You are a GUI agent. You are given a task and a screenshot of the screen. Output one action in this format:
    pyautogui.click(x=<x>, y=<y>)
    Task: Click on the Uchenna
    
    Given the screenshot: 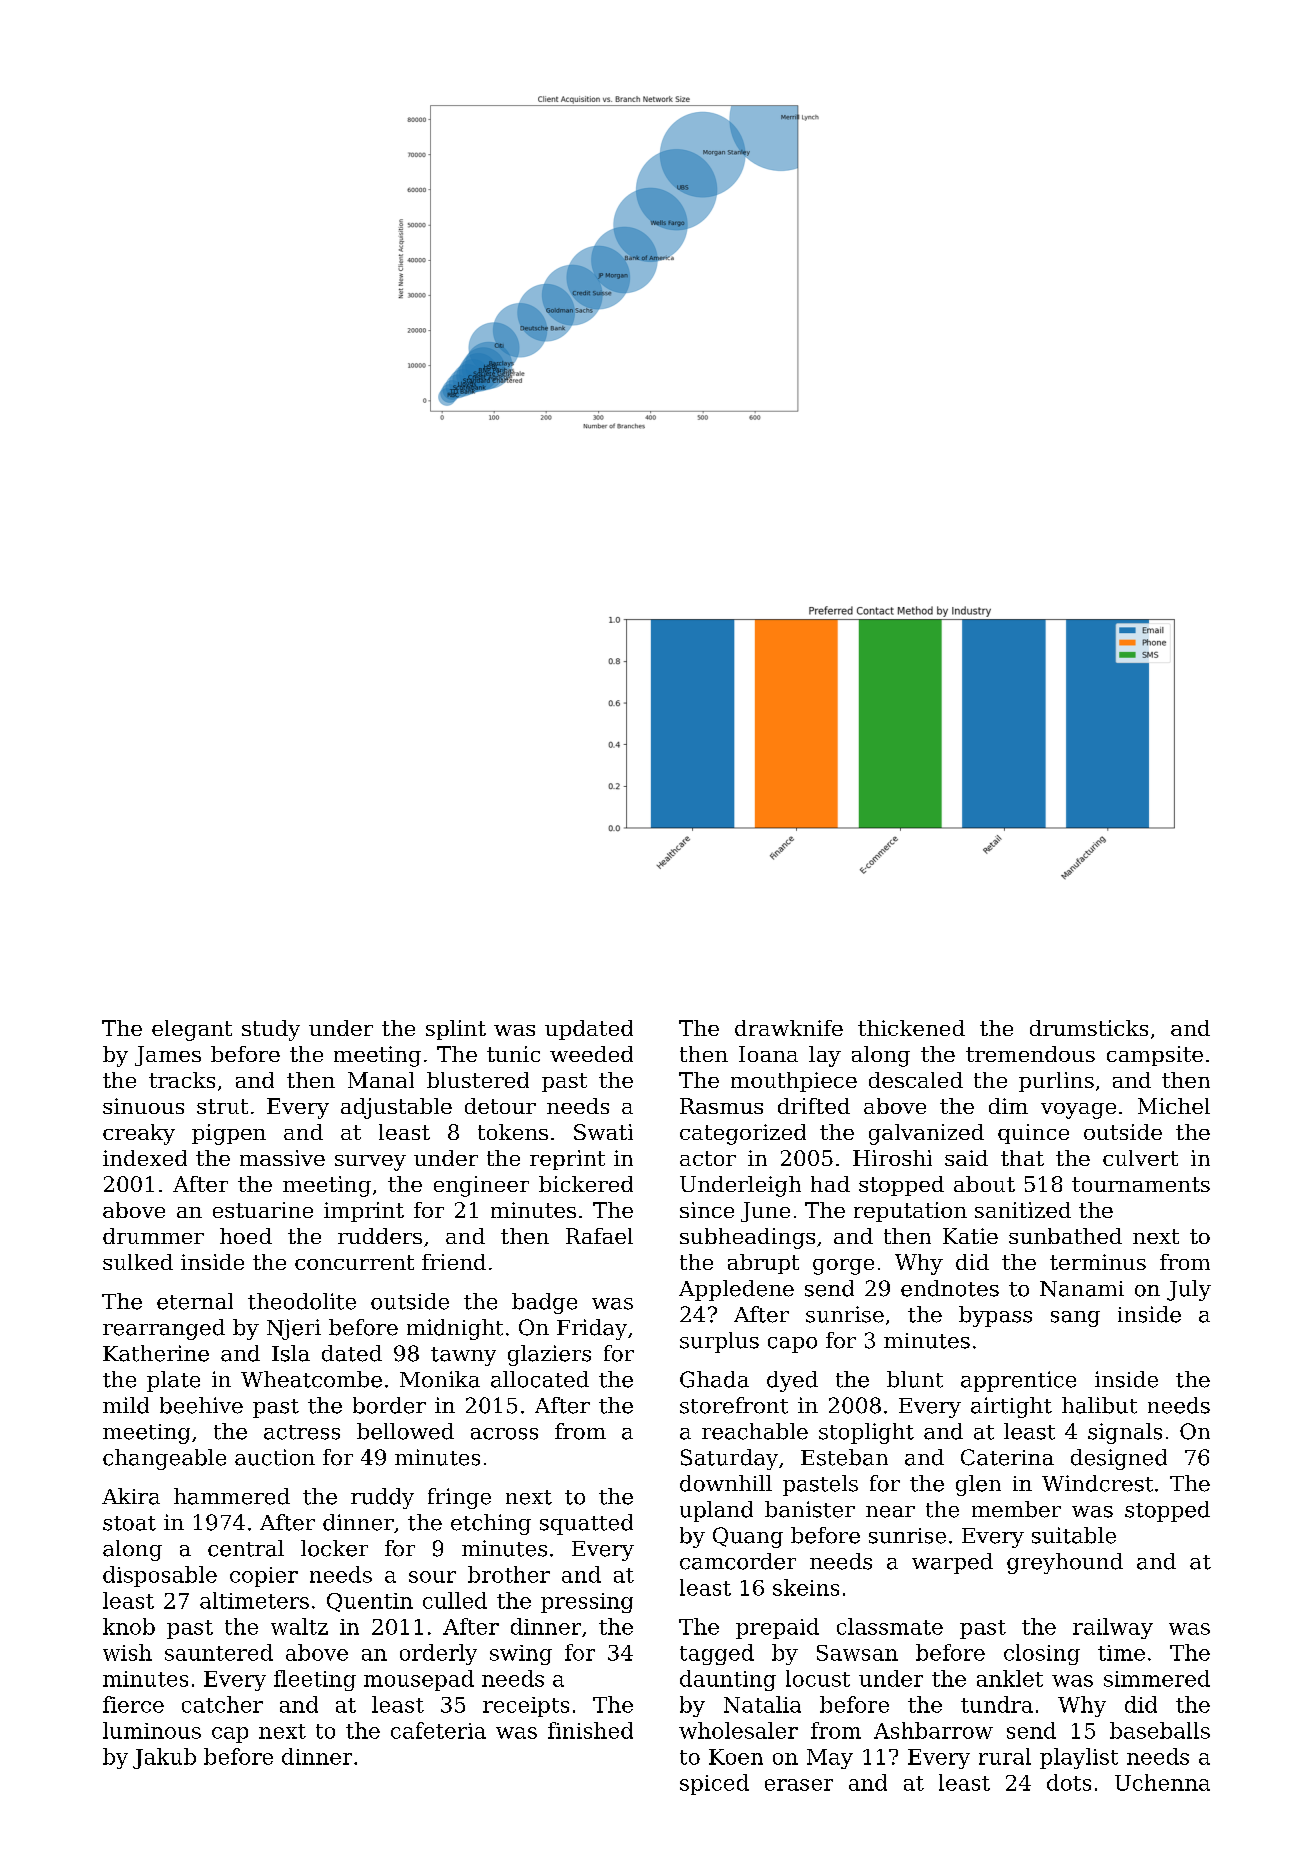 What is the action you would take?
    pyautogui.click(x=1162, y=1782)
